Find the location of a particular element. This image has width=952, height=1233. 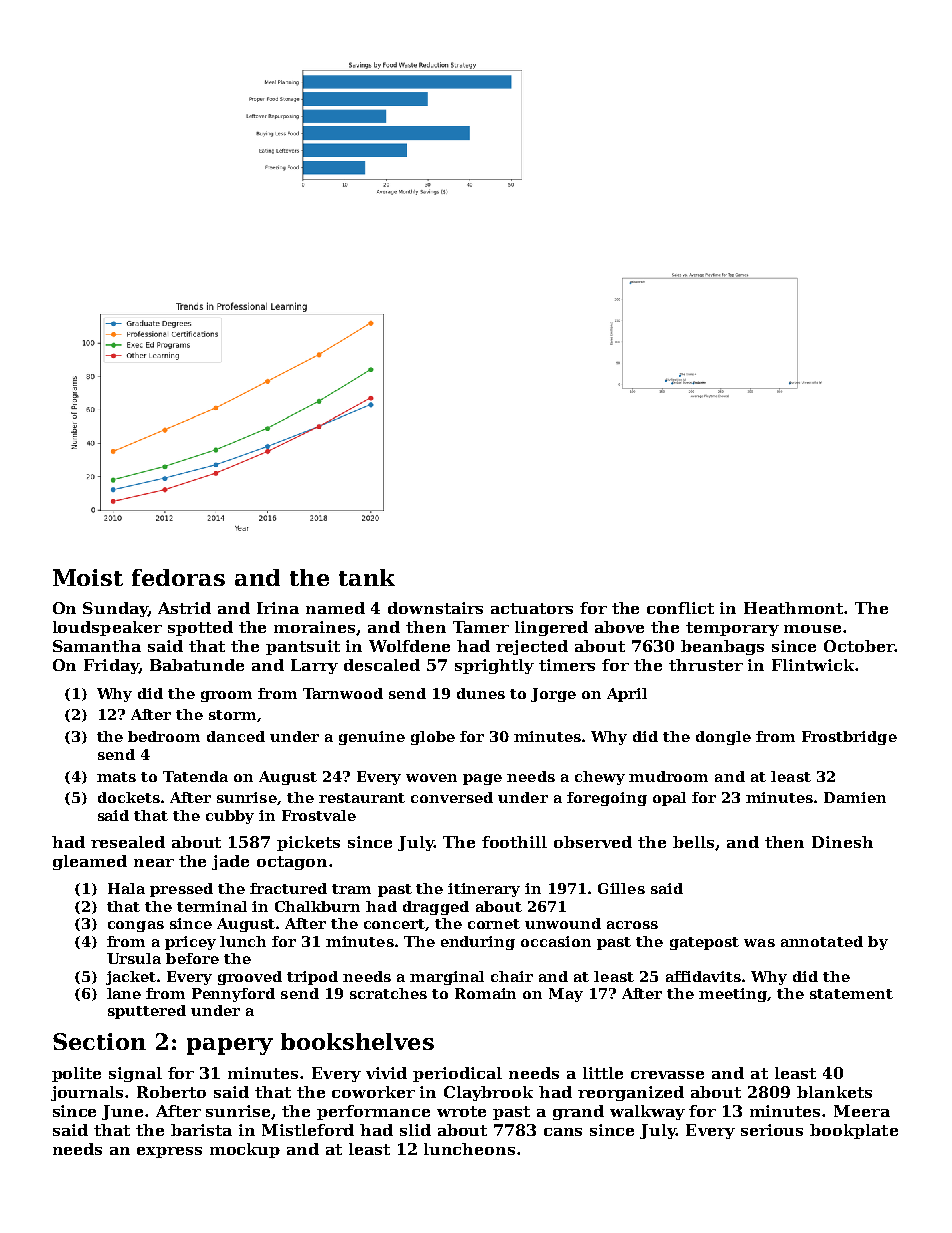

pickets is located at coordinates (308, 843).
